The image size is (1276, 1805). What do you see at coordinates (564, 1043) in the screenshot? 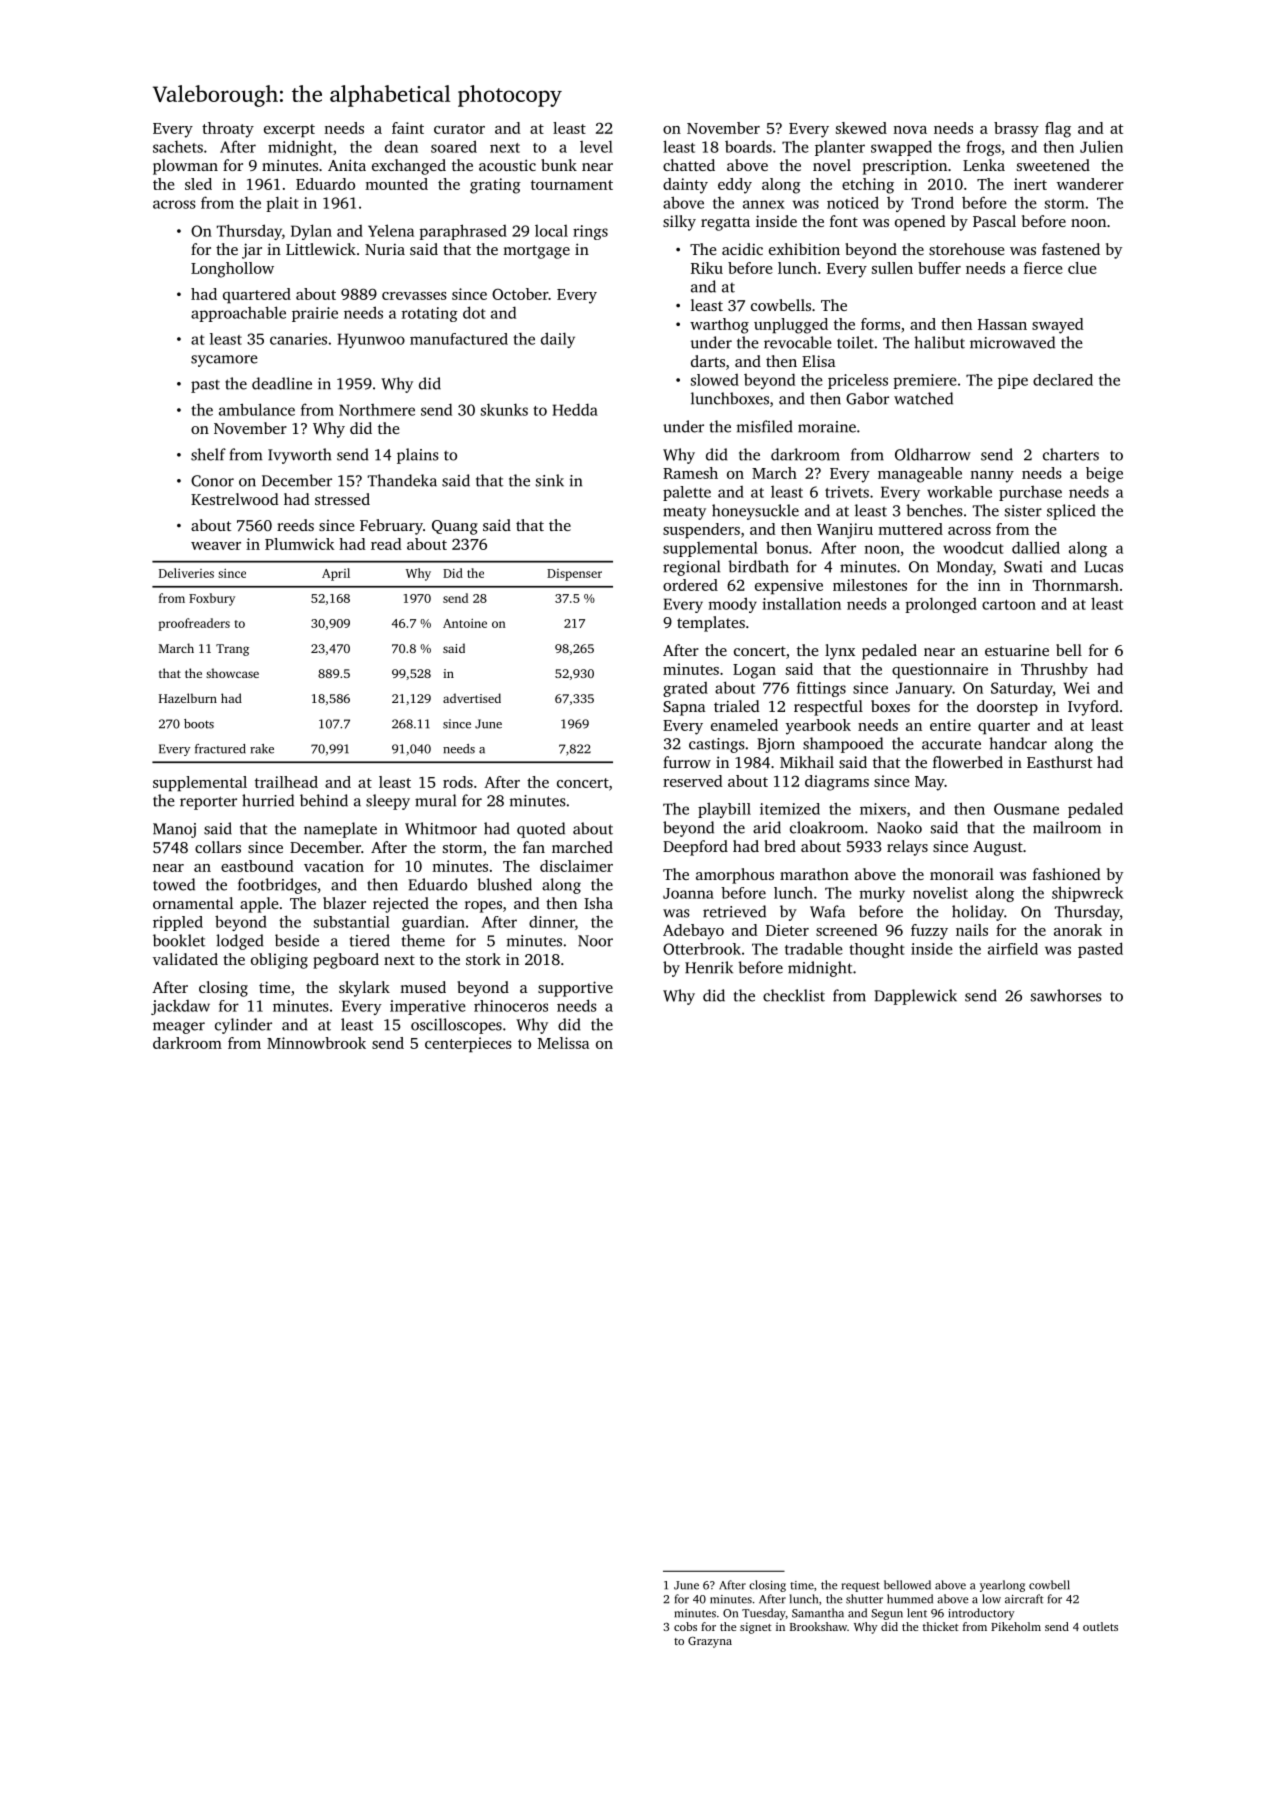
I see `Melissa` at bounding box center [564, 1043].
